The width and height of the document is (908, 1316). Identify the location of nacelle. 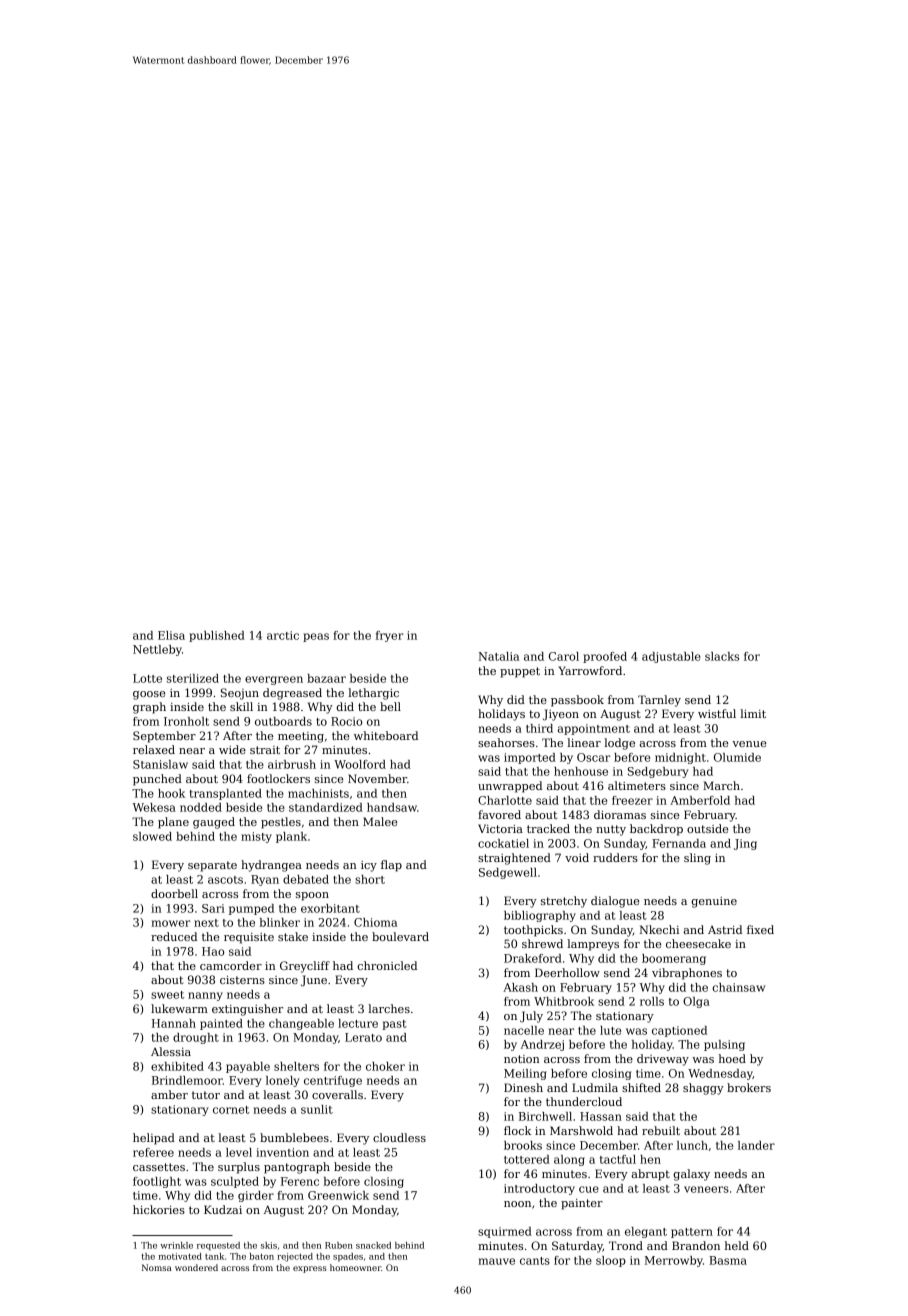
(524, 1030).
